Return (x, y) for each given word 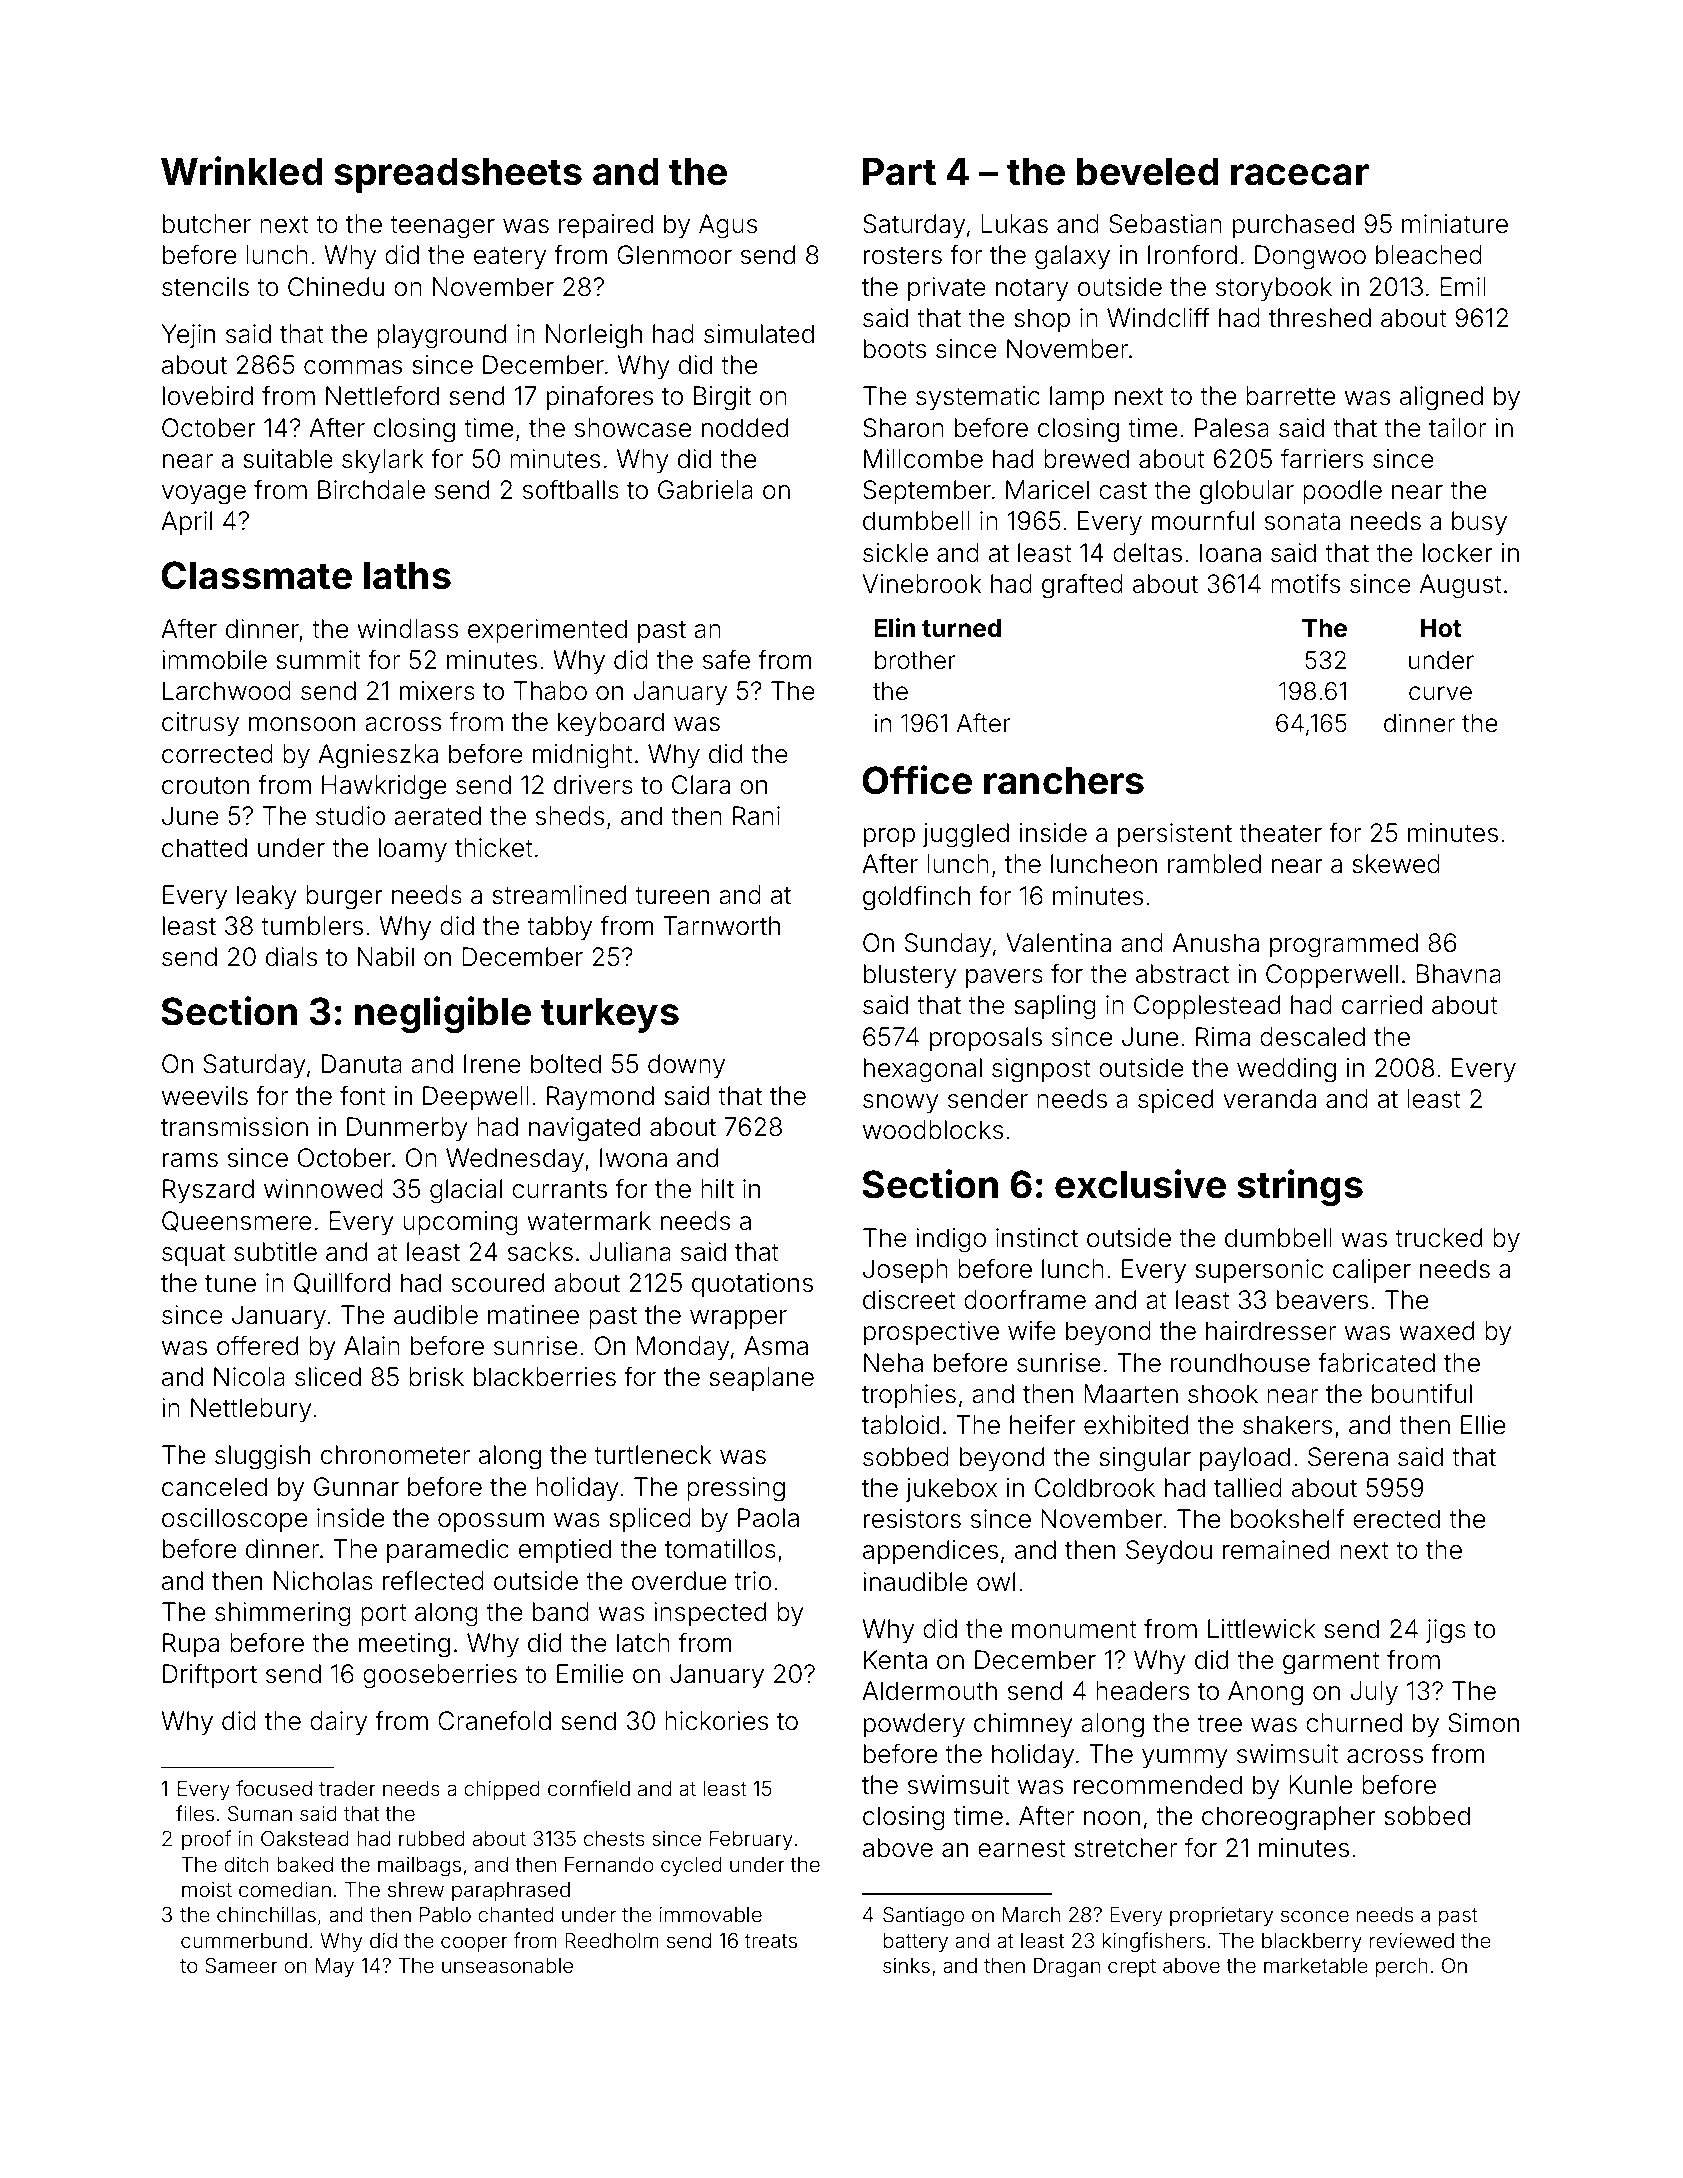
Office (917, 780)
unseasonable (507, 1965)
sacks (540, 1252)
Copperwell (1332, 976)
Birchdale (371, 490)
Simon (1484, 1723)
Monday (682, 1348)
